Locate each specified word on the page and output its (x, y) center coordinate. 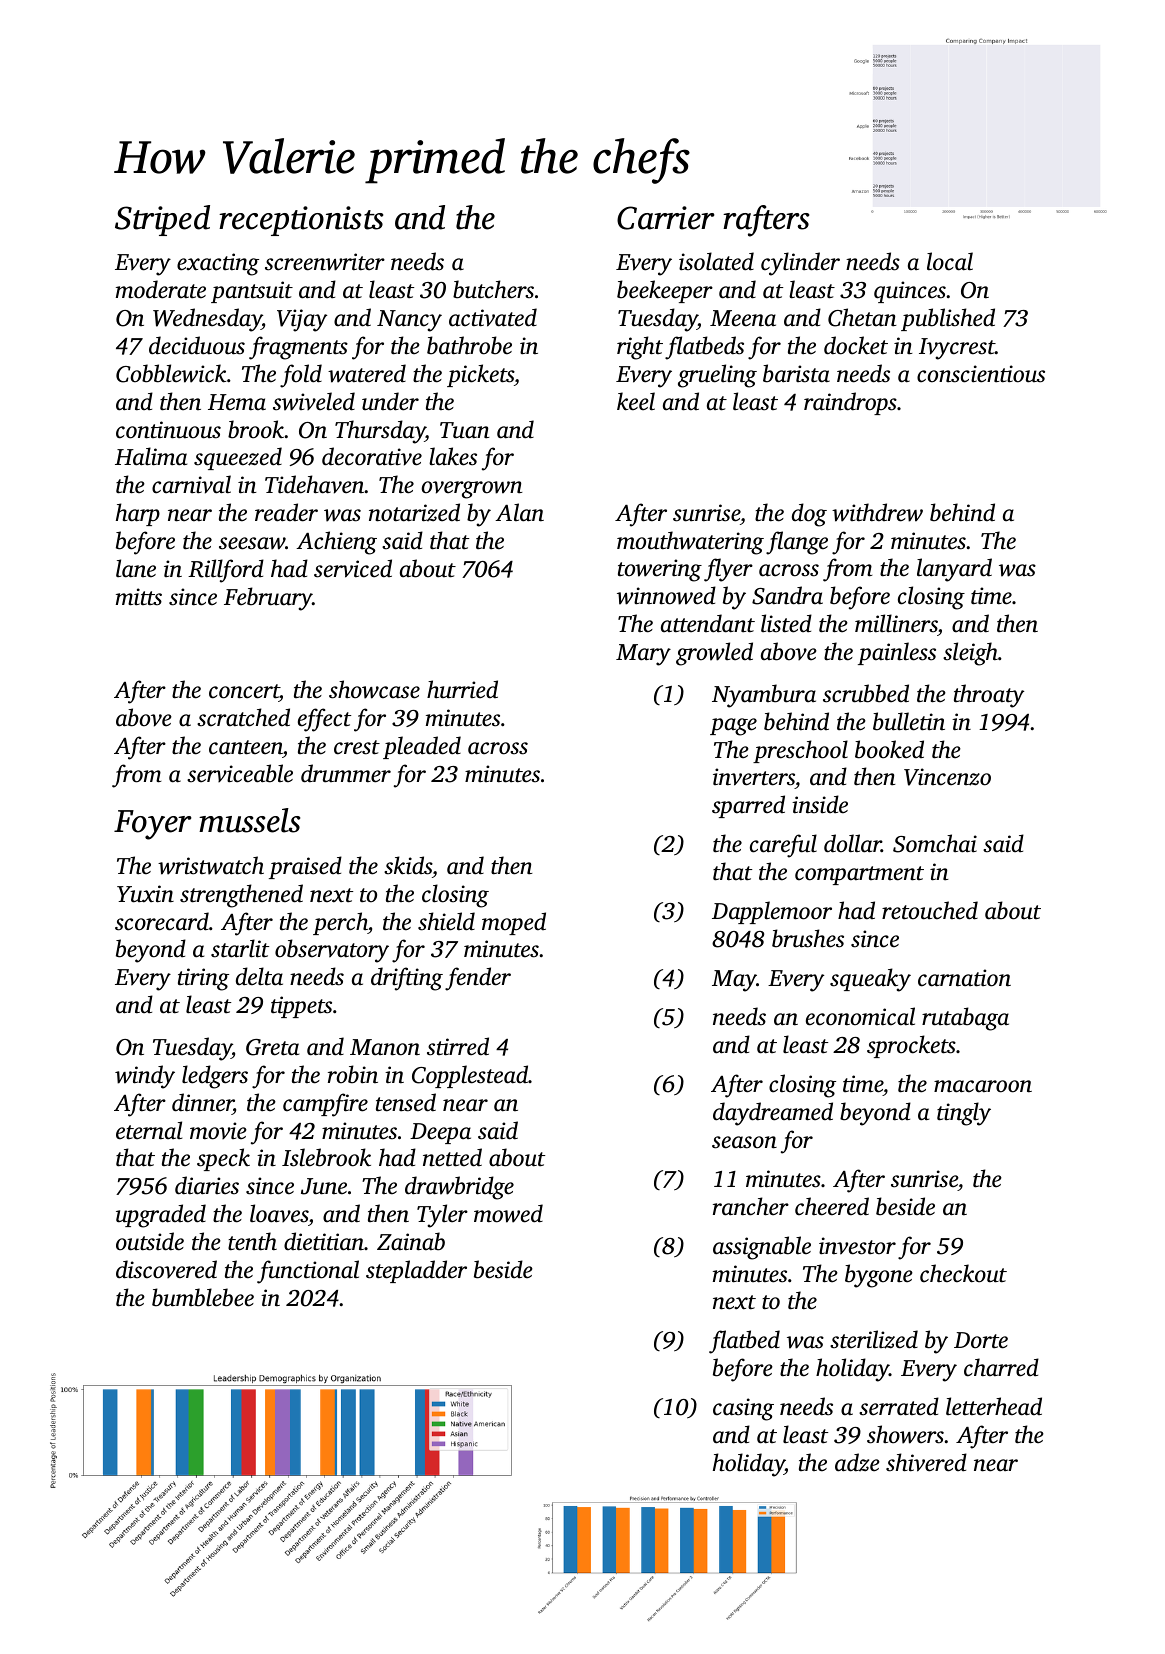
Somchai (935, 843)
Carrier (665, 218)
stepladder (416, 1271)
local (950, 261)
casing (743, 1409)
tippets (301, 1007)
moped (514, 923)
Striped (162, 220)
